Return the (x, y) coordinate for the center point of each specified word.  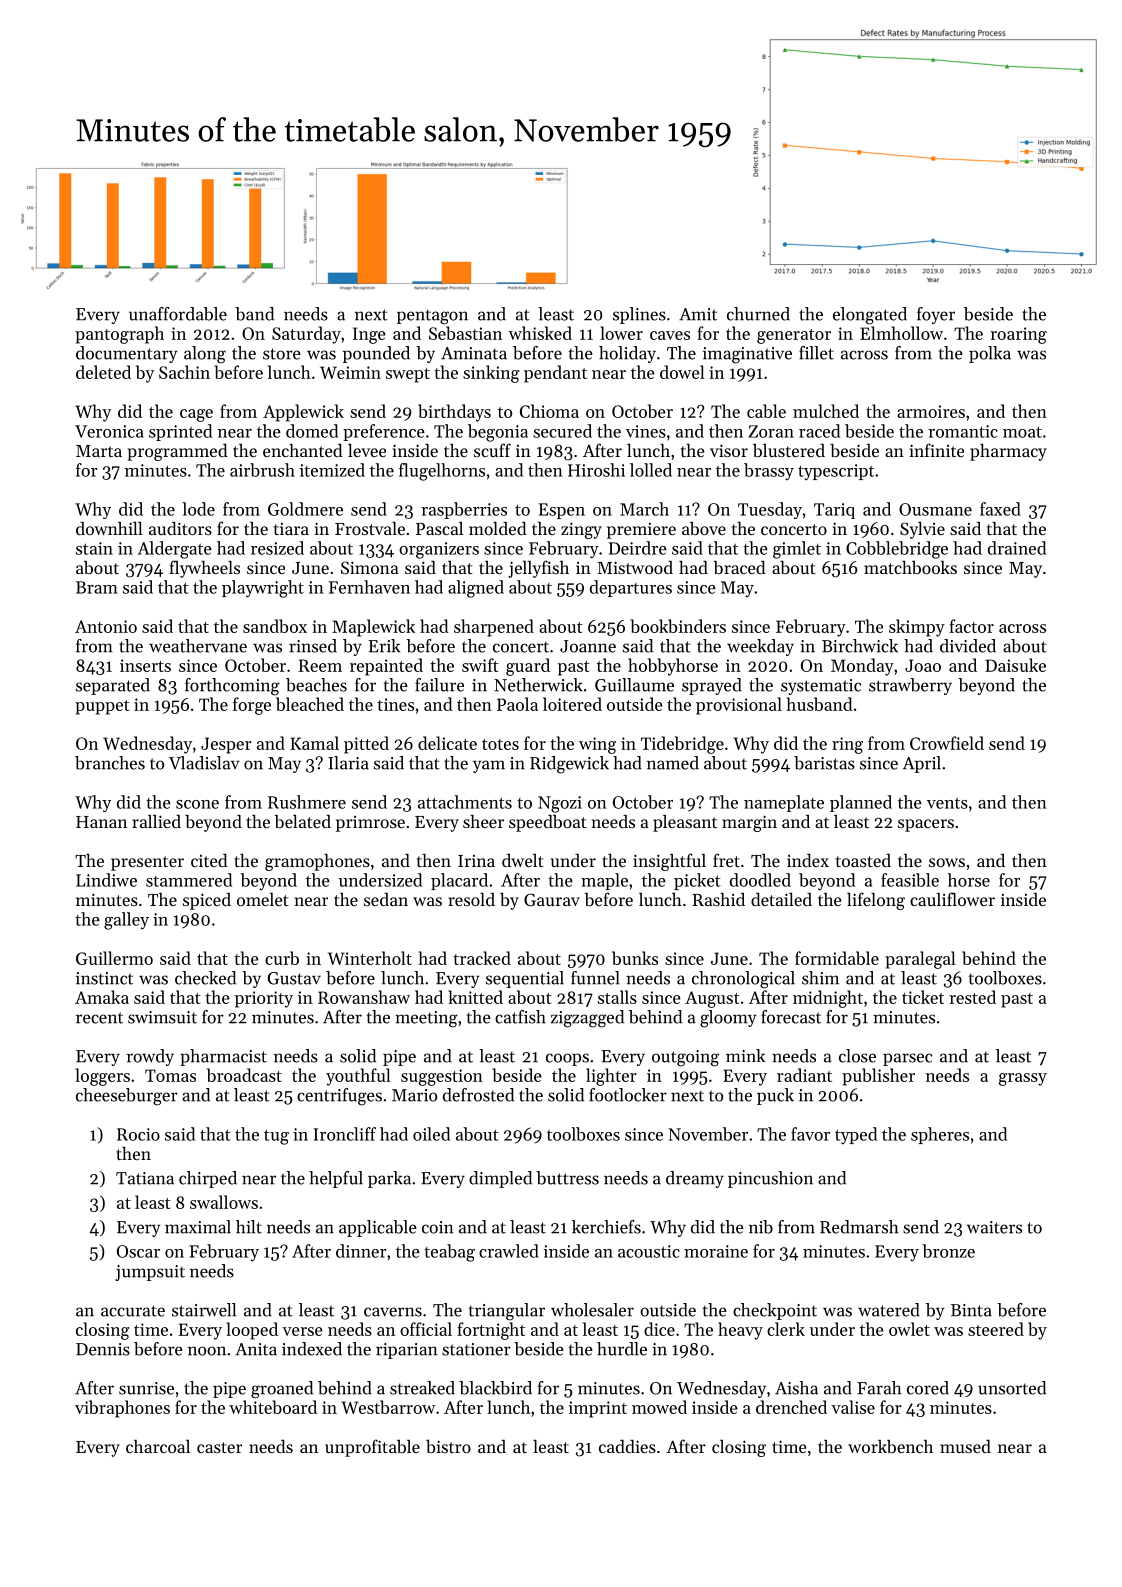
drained (1017, 548)
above (704, 528)
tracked (482, 958)
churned (758, 314)
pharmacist (223, 1057)
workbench (890, 1446)
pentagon (432, 317)
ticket (923, 997)
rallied (156, 821)
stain (94, 548)
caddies (627, 1446)
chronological (743, 980)
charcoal (158, 1446)
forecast (791, 1017)
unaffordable (178, 314)
